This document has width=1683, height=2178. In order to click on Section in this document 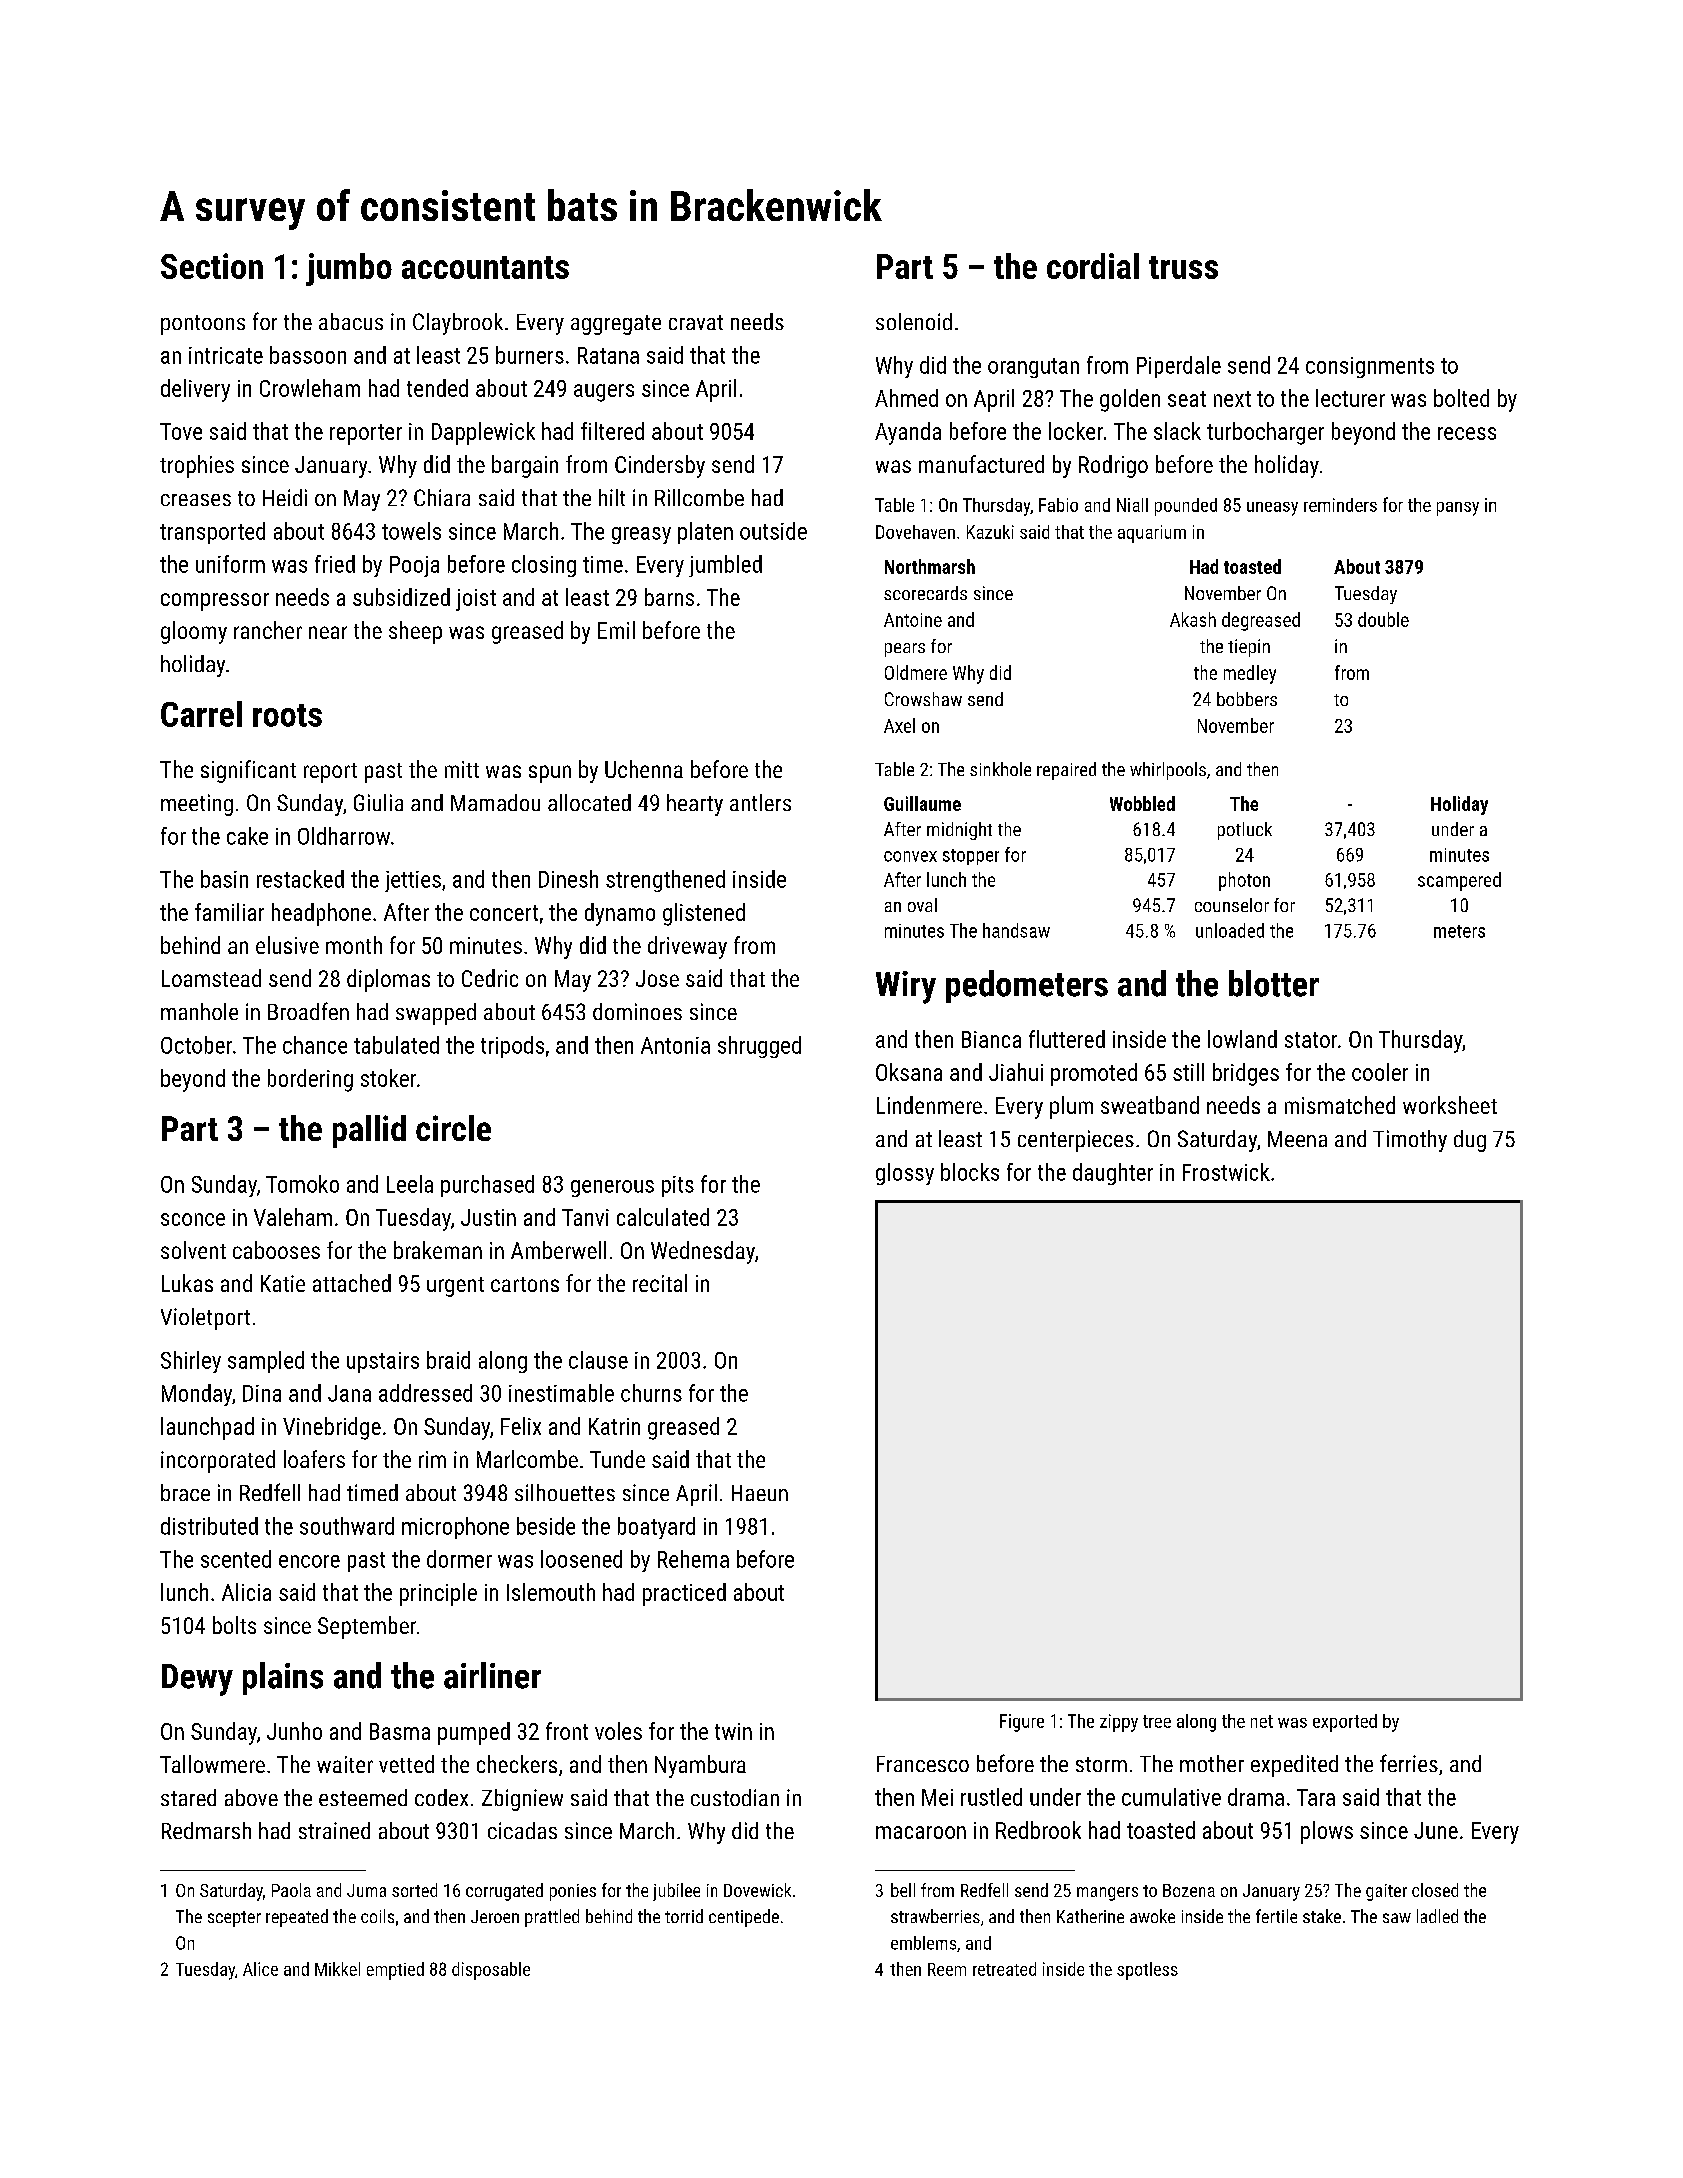, I will do `click(212, 266)`.
